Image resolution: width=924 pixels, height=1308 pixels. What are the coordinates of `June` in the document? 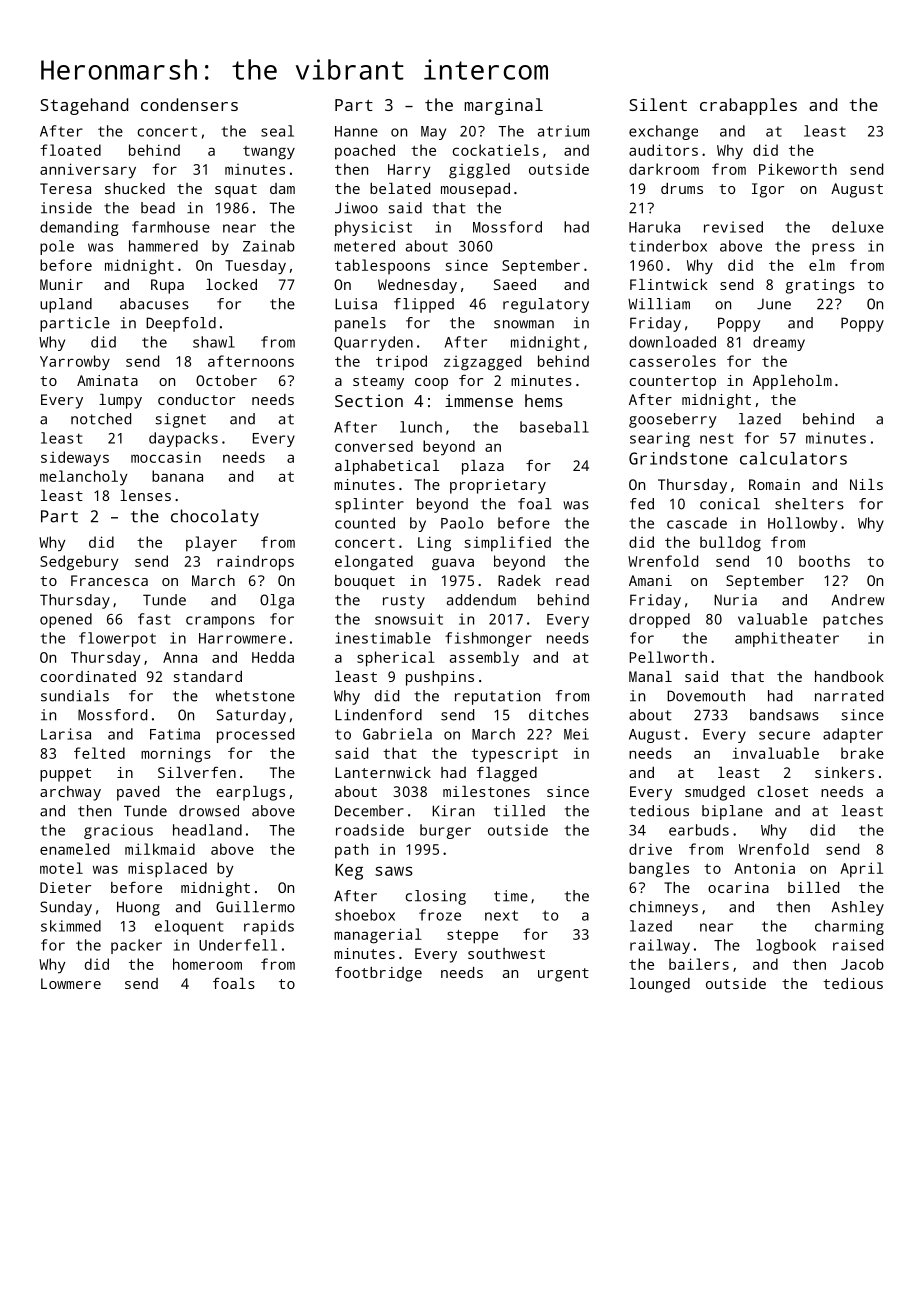 It's located at (774, 304).
